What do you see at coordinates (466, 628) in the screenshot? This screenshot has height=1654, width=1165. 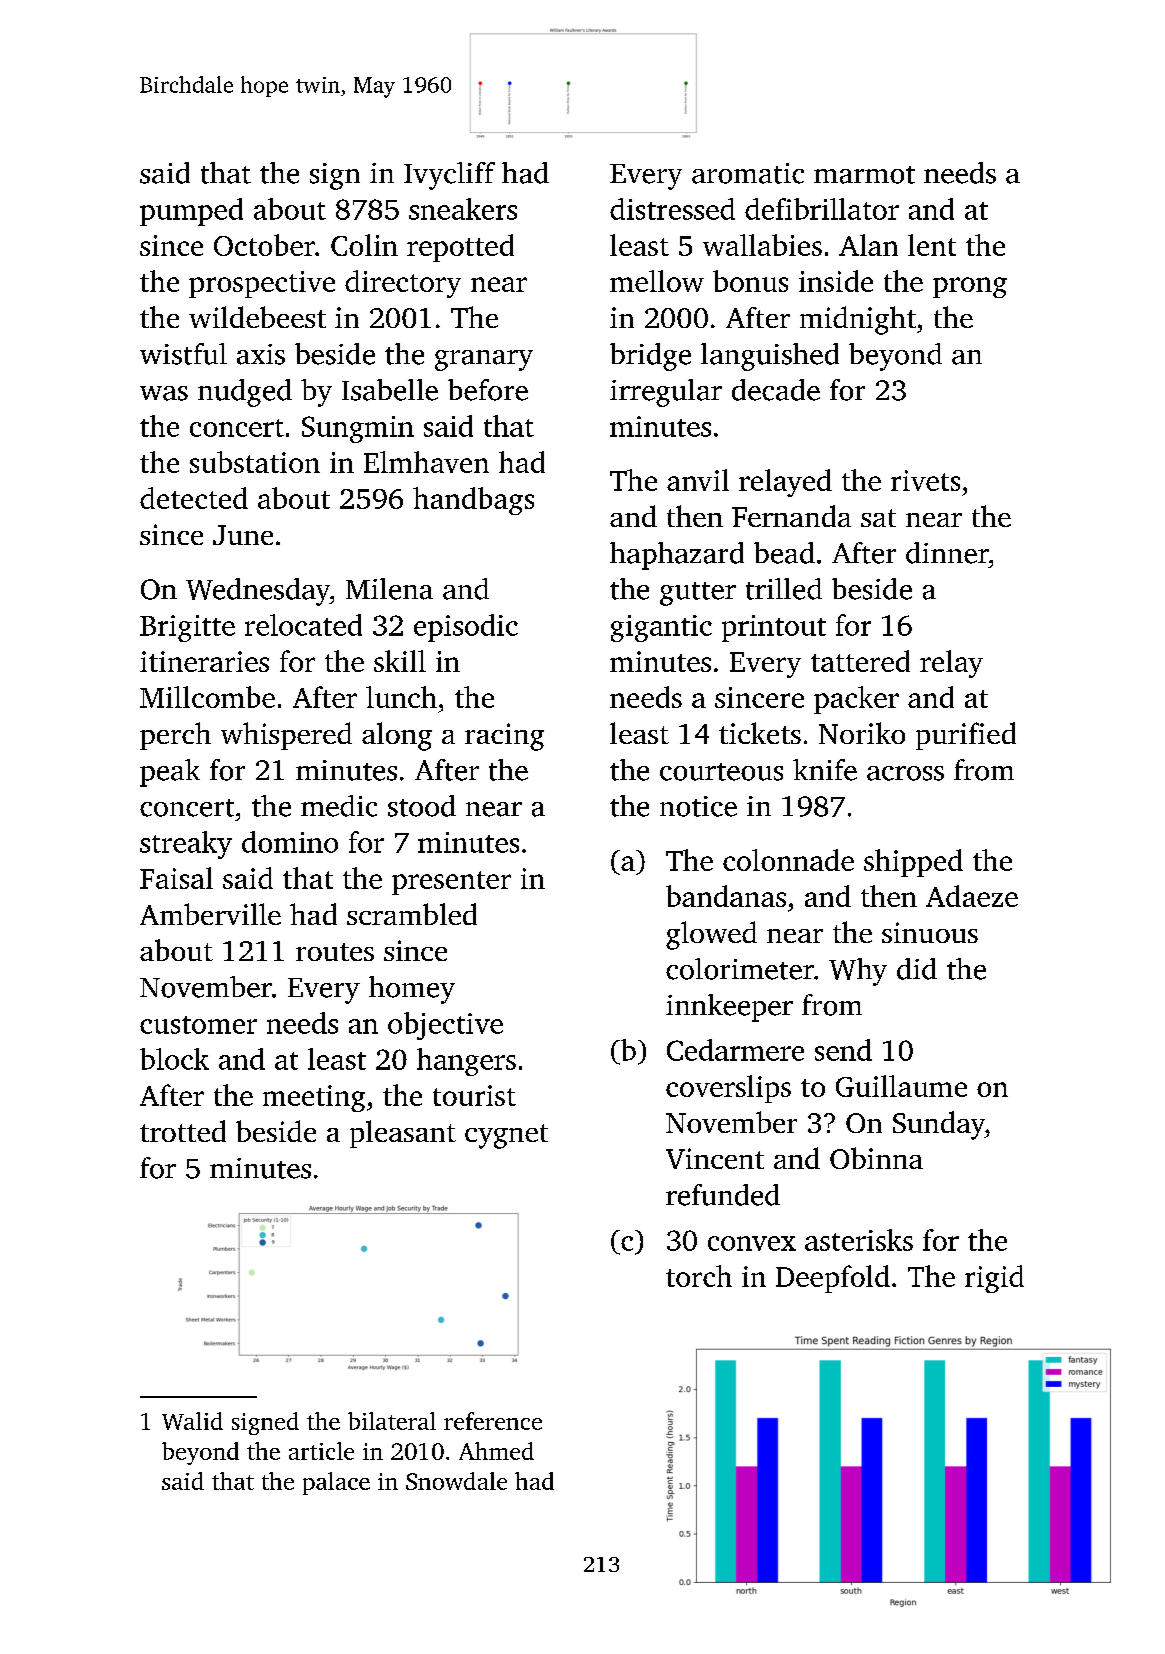 I see `episodic` at bounding box center [466, 628].
